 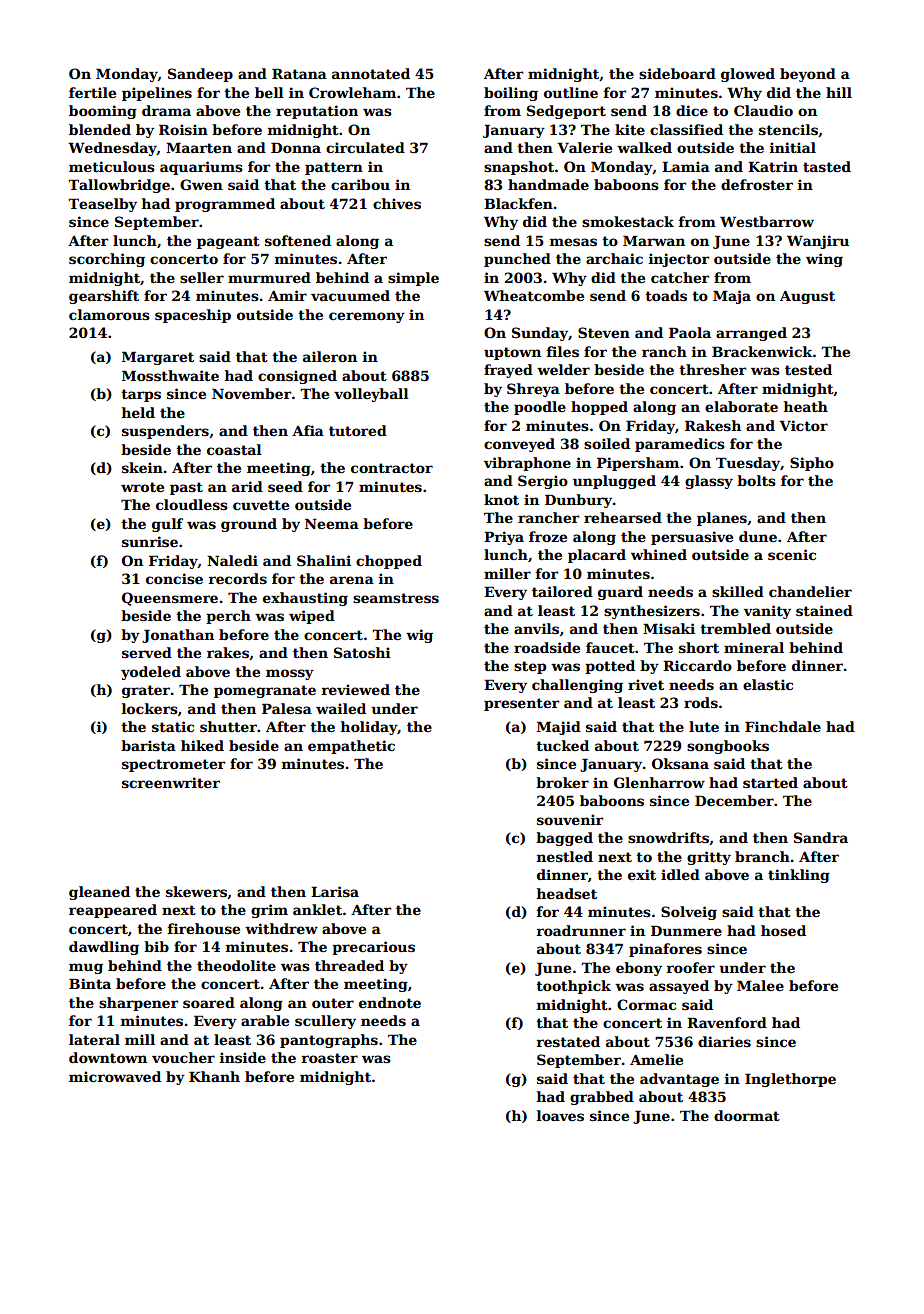 What do you see at coordinates (138, 1004) in the screenshot?
I see `sharpener` at bounding box center [138, 1004].
